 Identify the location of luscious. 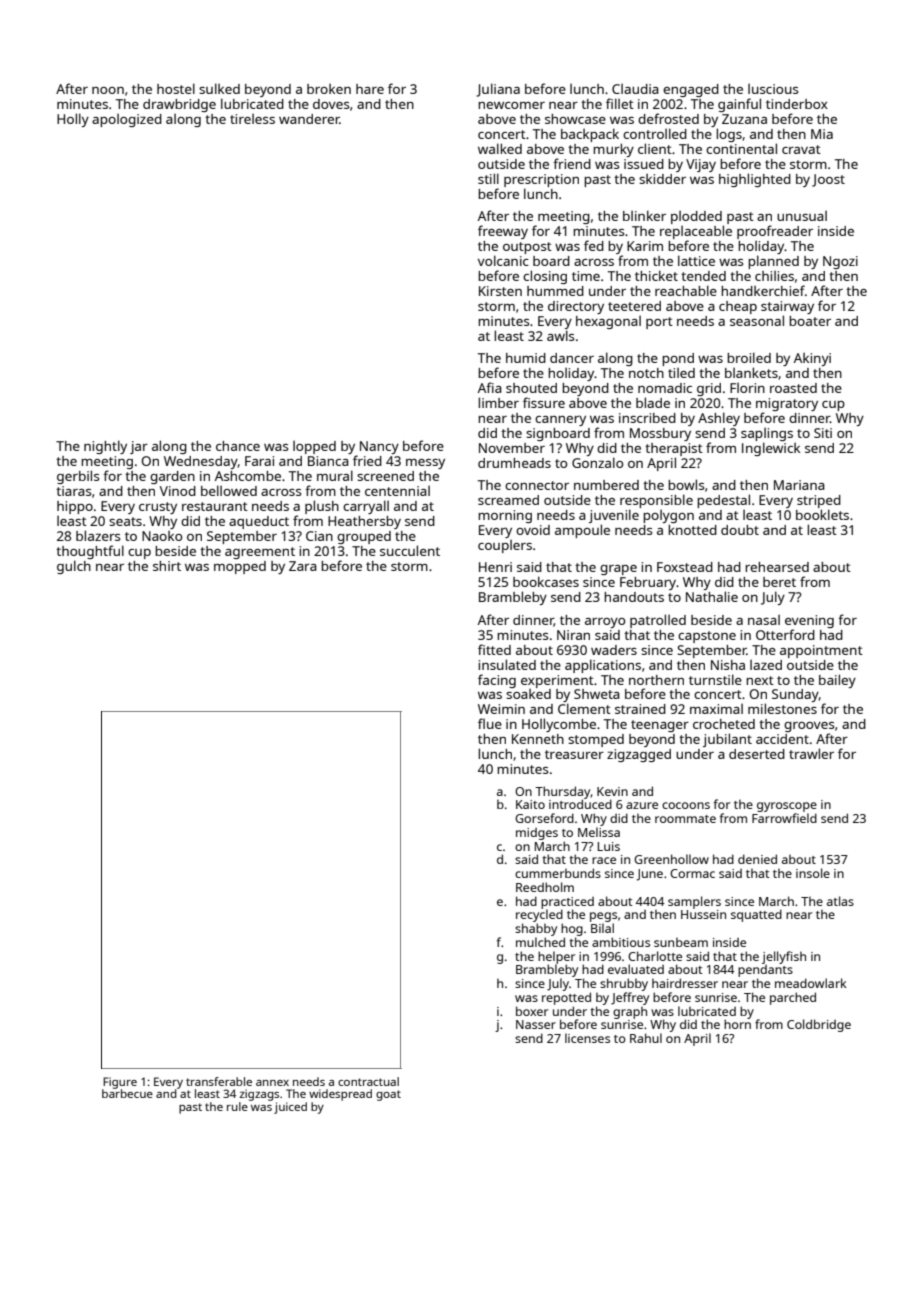
(773, 89).
